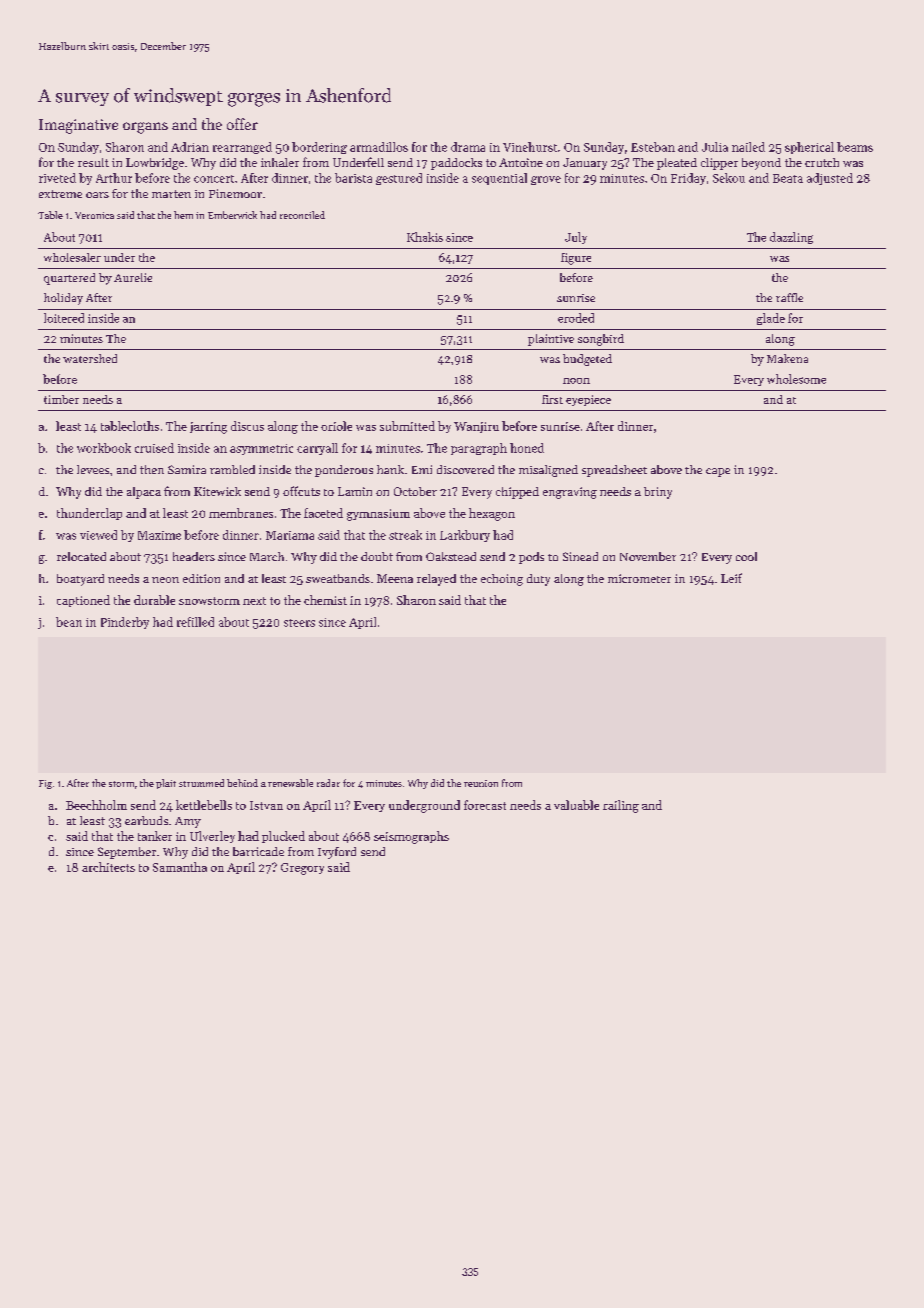  Describe the element at coordinates (63, 299) in the page. I see `holiday` at that location.
